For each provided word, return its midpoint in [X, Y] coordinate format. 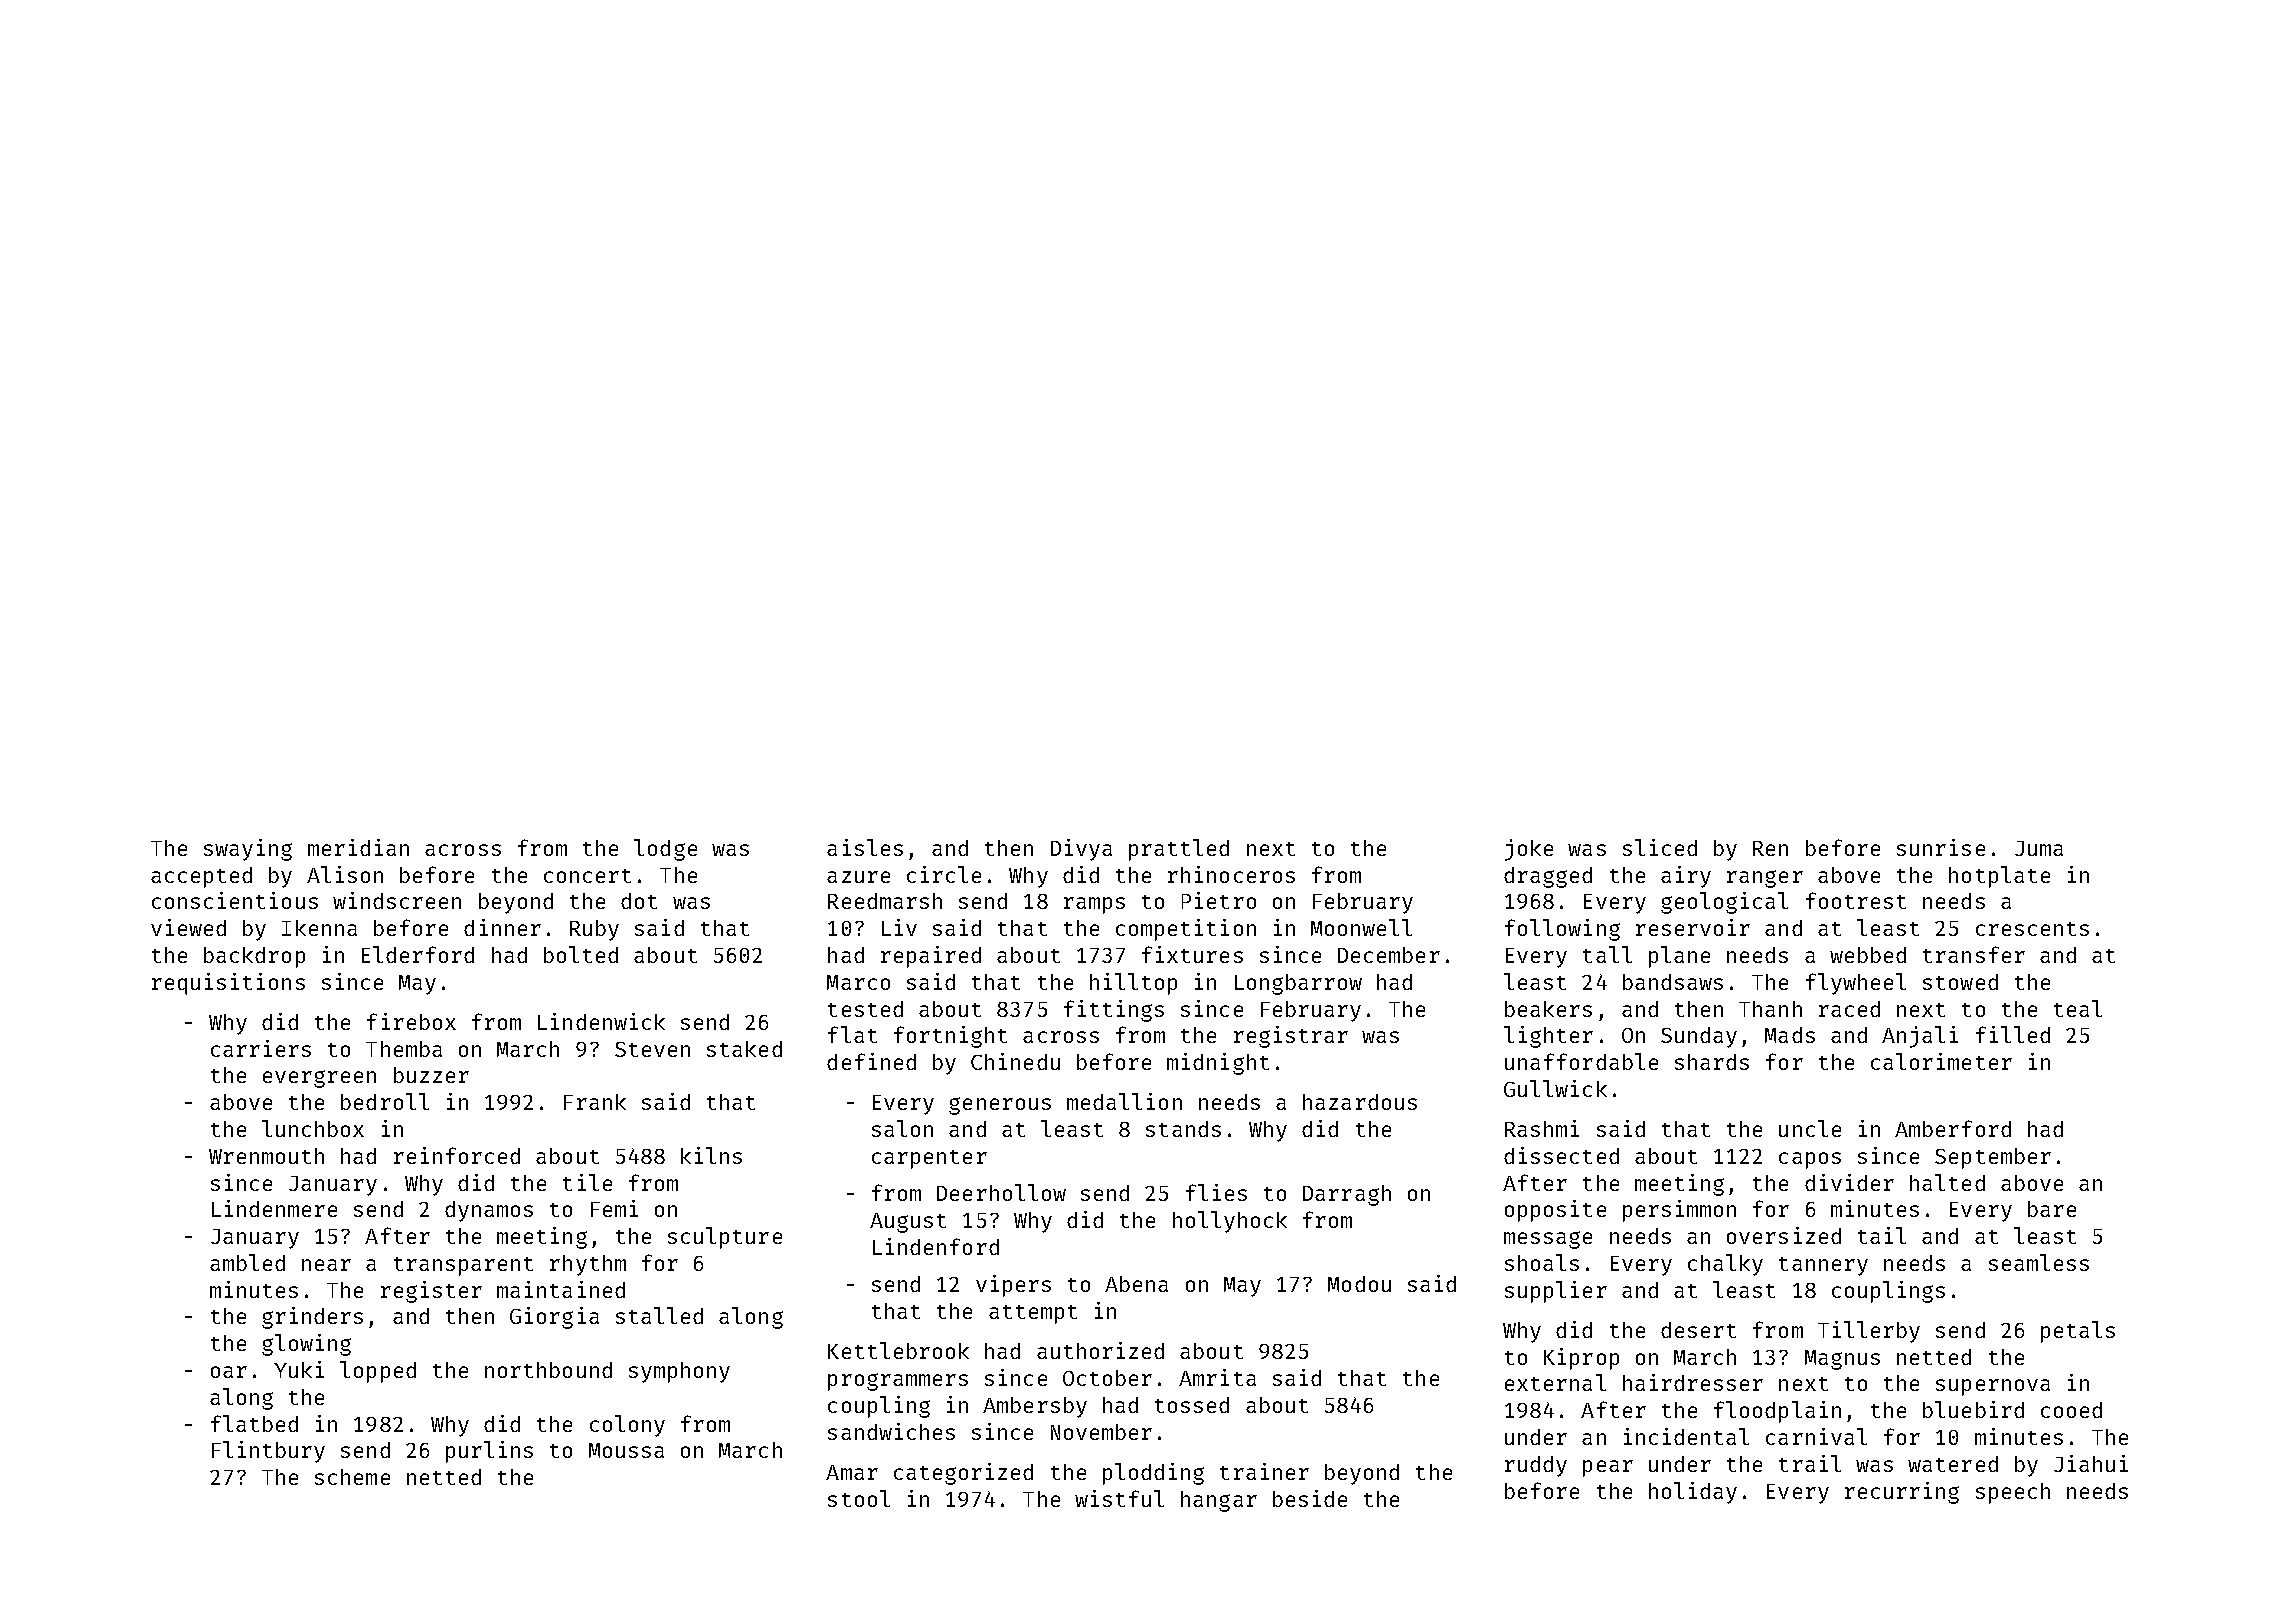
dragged [1548, 877]
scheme [352, 1477]
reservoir [1693, 927]
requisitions [228, 984]
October [1107, 1378]
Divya [1081, 850]
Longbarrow [1298, 984]
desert [1698, 1330]
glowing [306, 1345]
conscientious [235, 900]
